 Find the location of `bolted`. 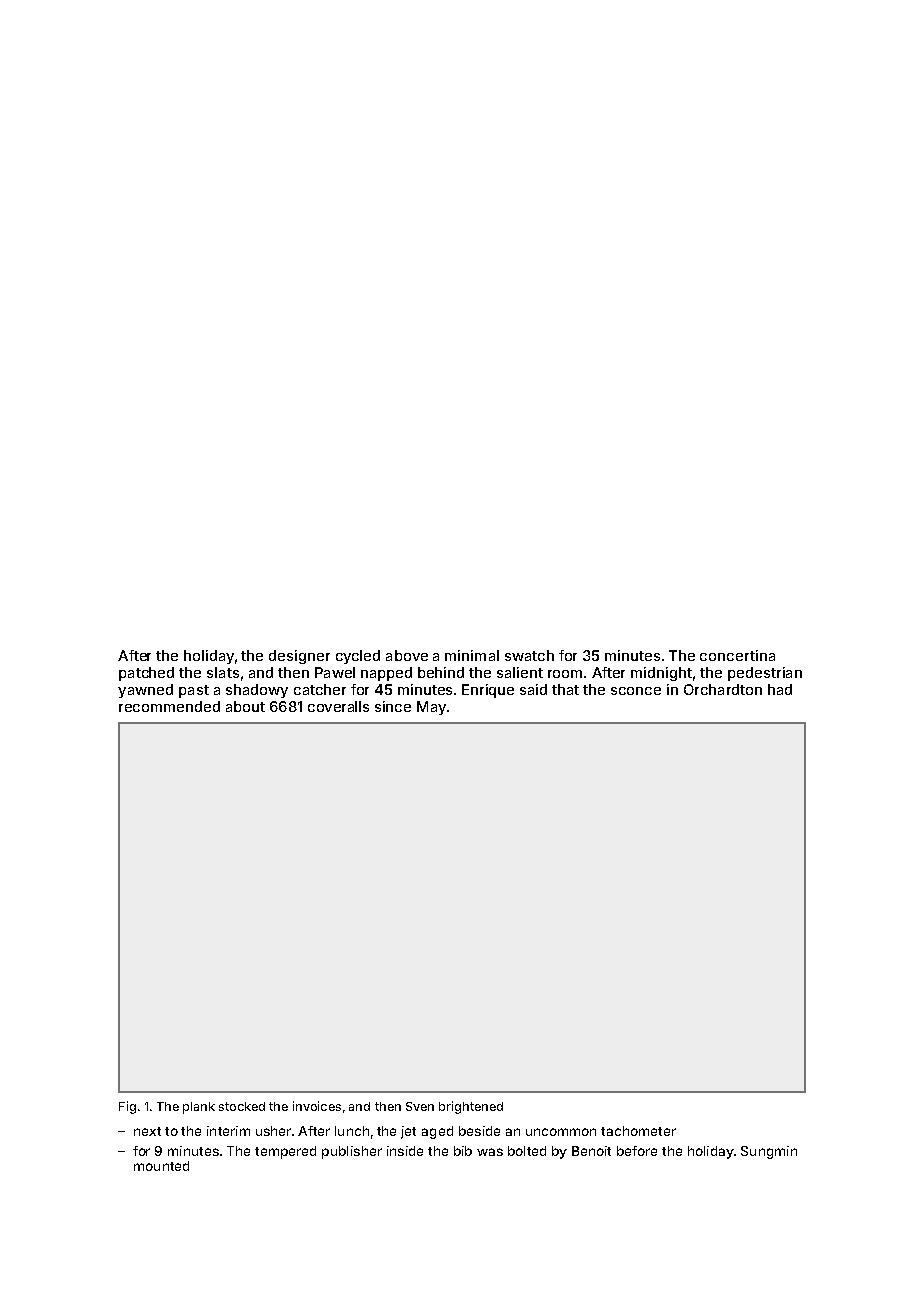

bolted is located at coordinates (527, 1151).
